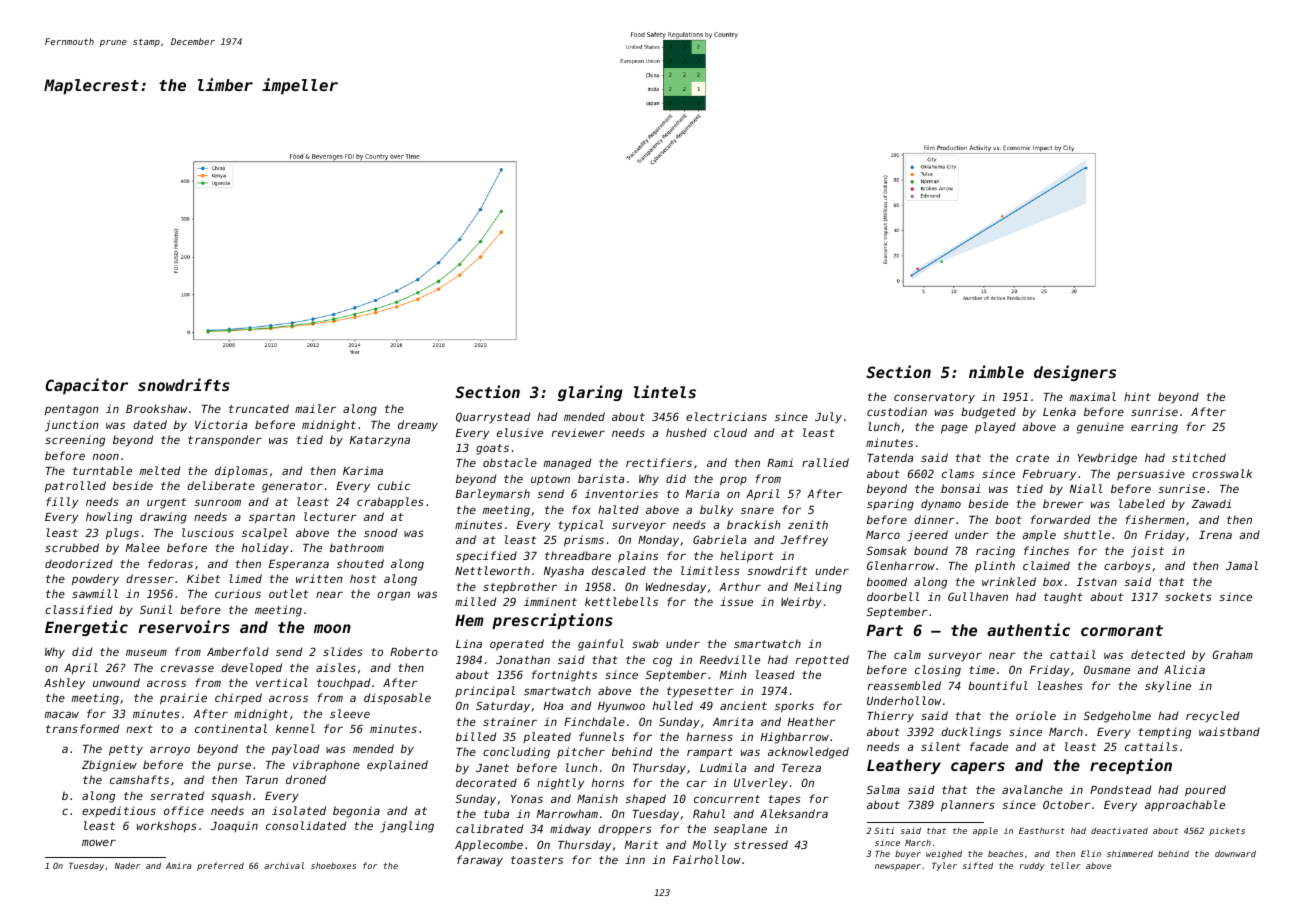 This image has width=1308, height=924. Describe the element at coordinates (231, 797) in the image. I see `squash` at that location.
